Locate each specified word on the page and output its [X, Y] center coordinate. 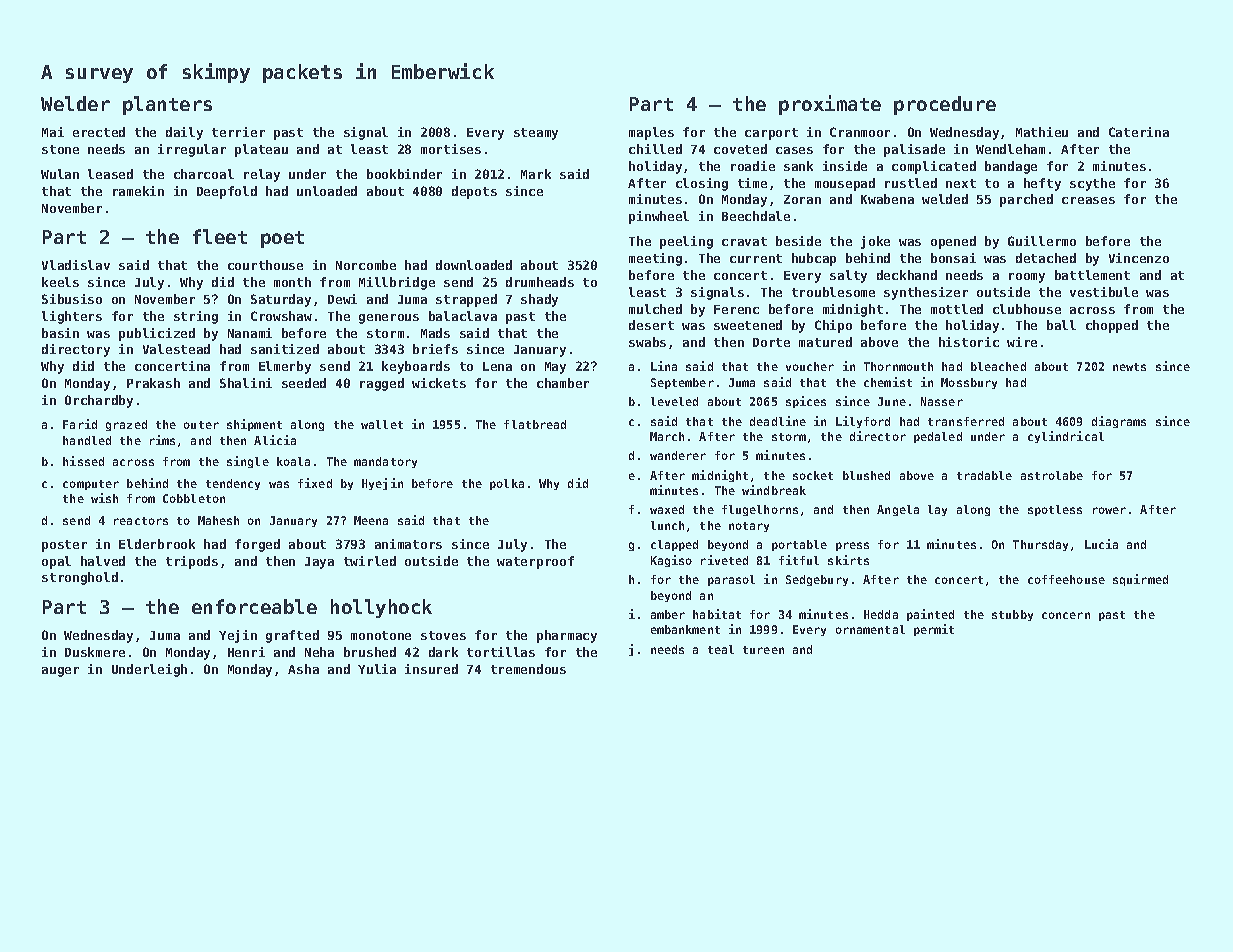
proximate [830, 105]
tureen [763, 650]
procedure [945, 105]
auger [60, 672]
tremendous [528, 669]
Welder [75, 103]
